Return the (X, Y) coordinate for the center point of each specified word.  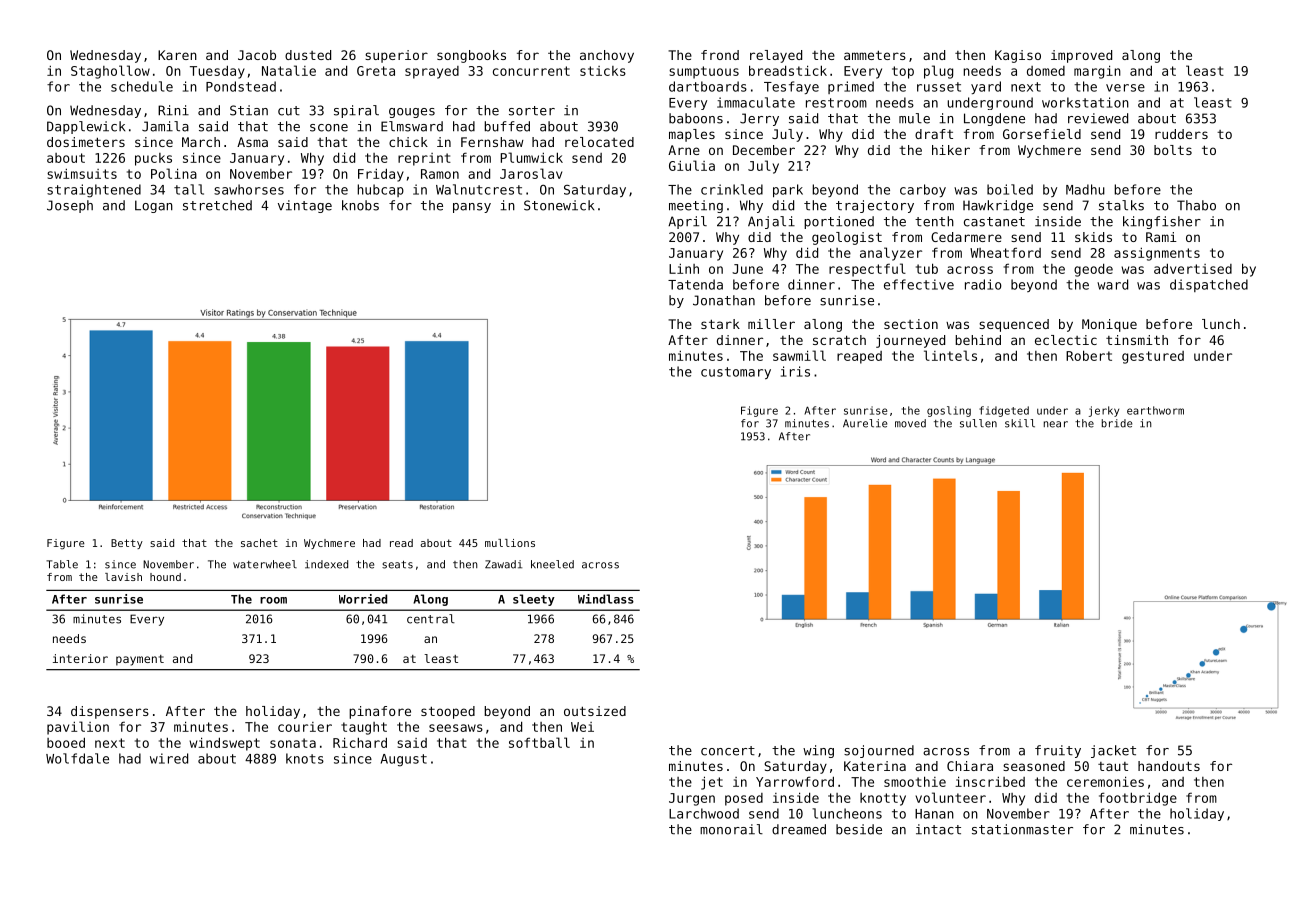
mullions (510, 543)
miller (771, 324)
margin (1097, 72)
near (1056, 424)
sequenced (1014, 325)
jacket (1113, 751)
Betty (127, 544)
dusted (308, 55)
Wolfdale (77, 758)
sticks (603, 71)
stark (720, 324)
